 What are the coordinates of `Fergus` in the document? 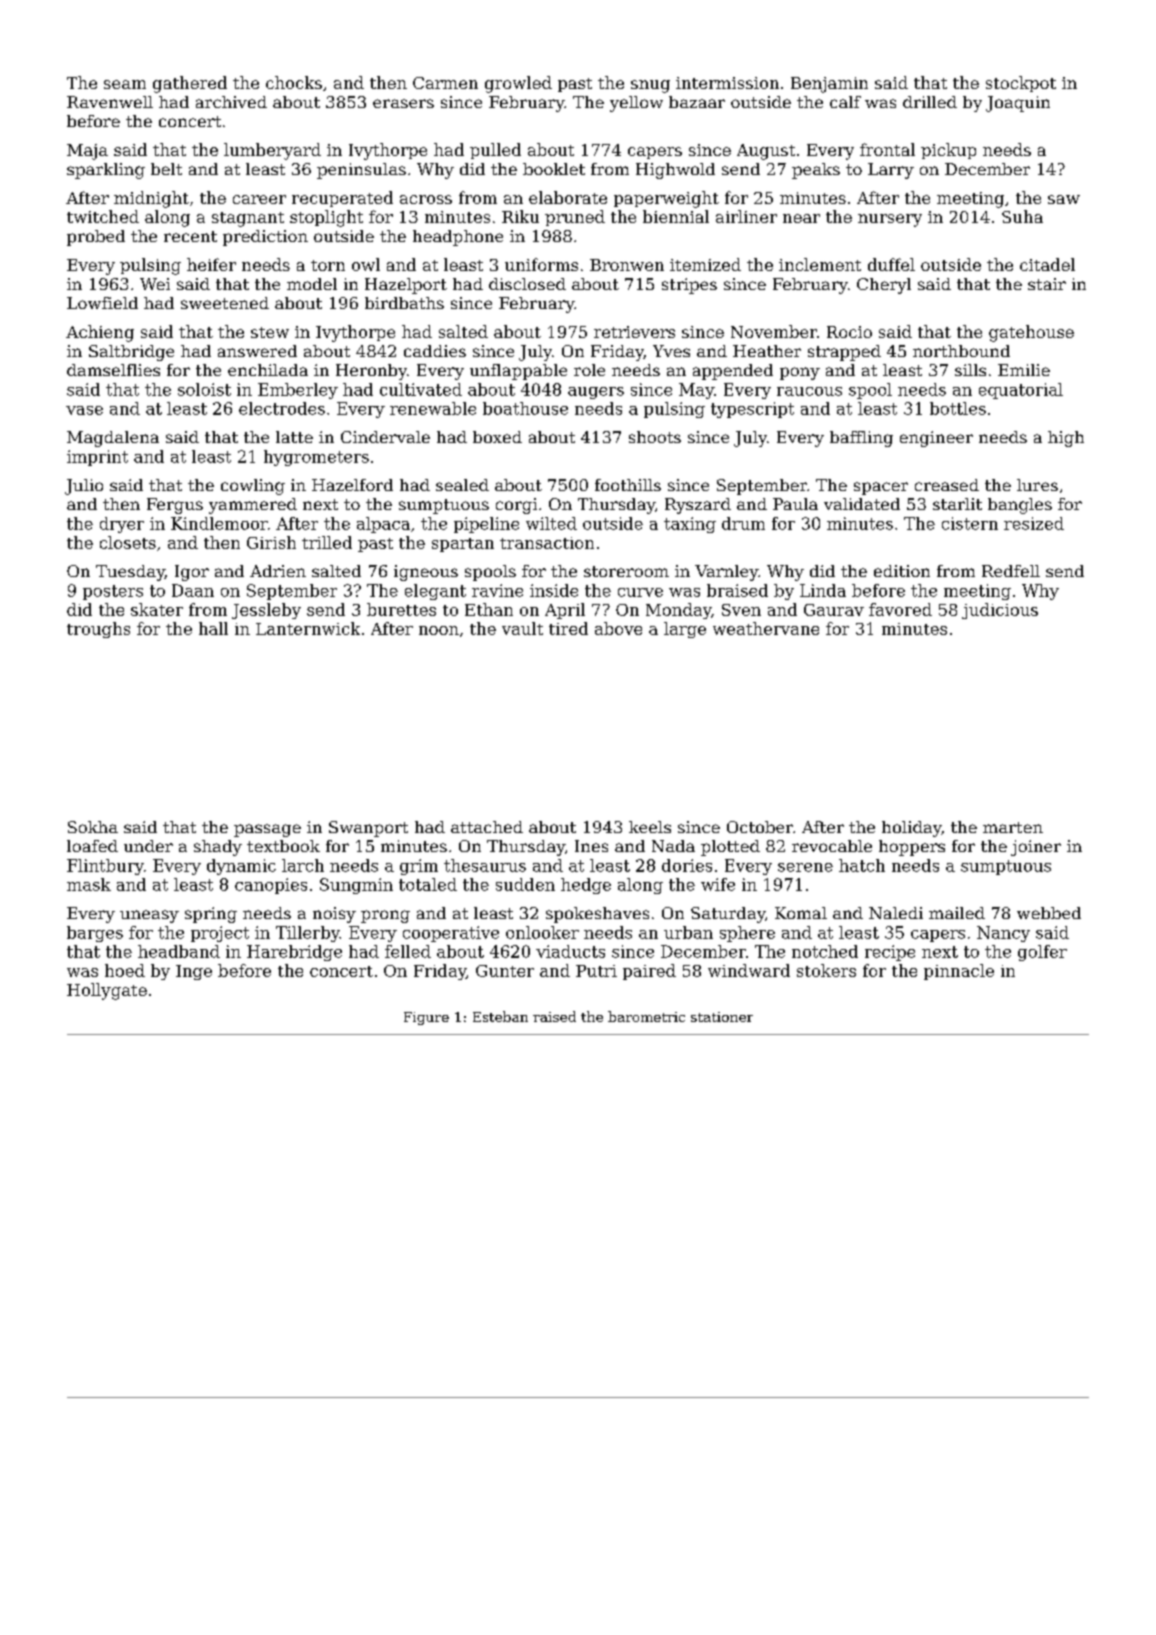 It's located at (175, 506).
